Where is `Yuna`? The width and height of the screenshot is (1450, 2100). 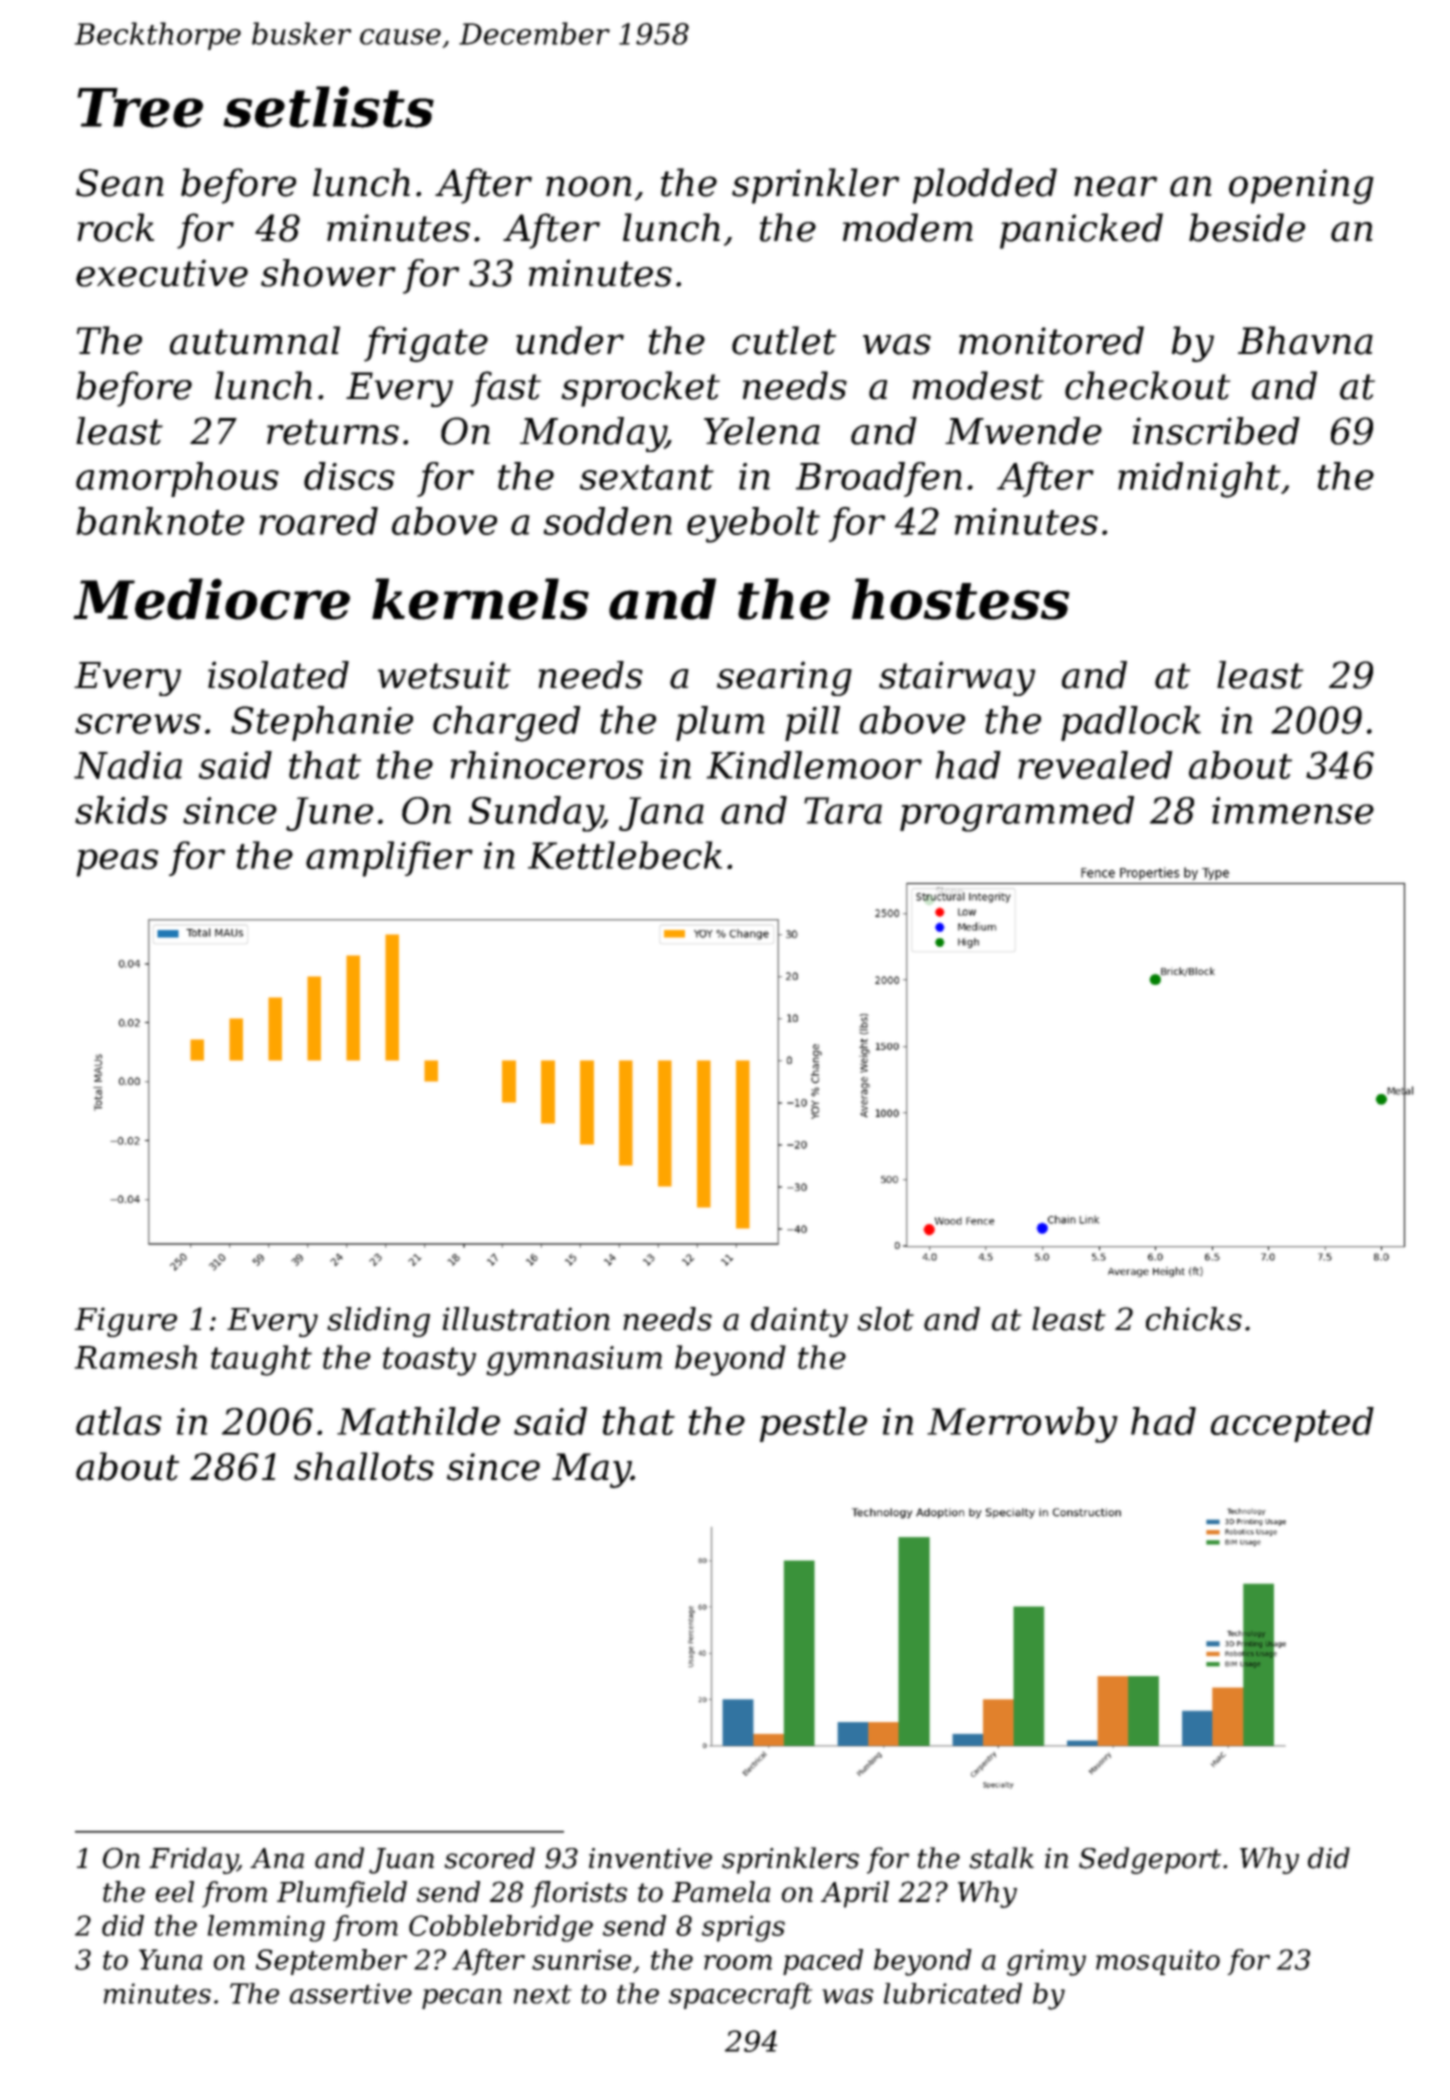
Yuna is located at coordinates (170, 1959).
